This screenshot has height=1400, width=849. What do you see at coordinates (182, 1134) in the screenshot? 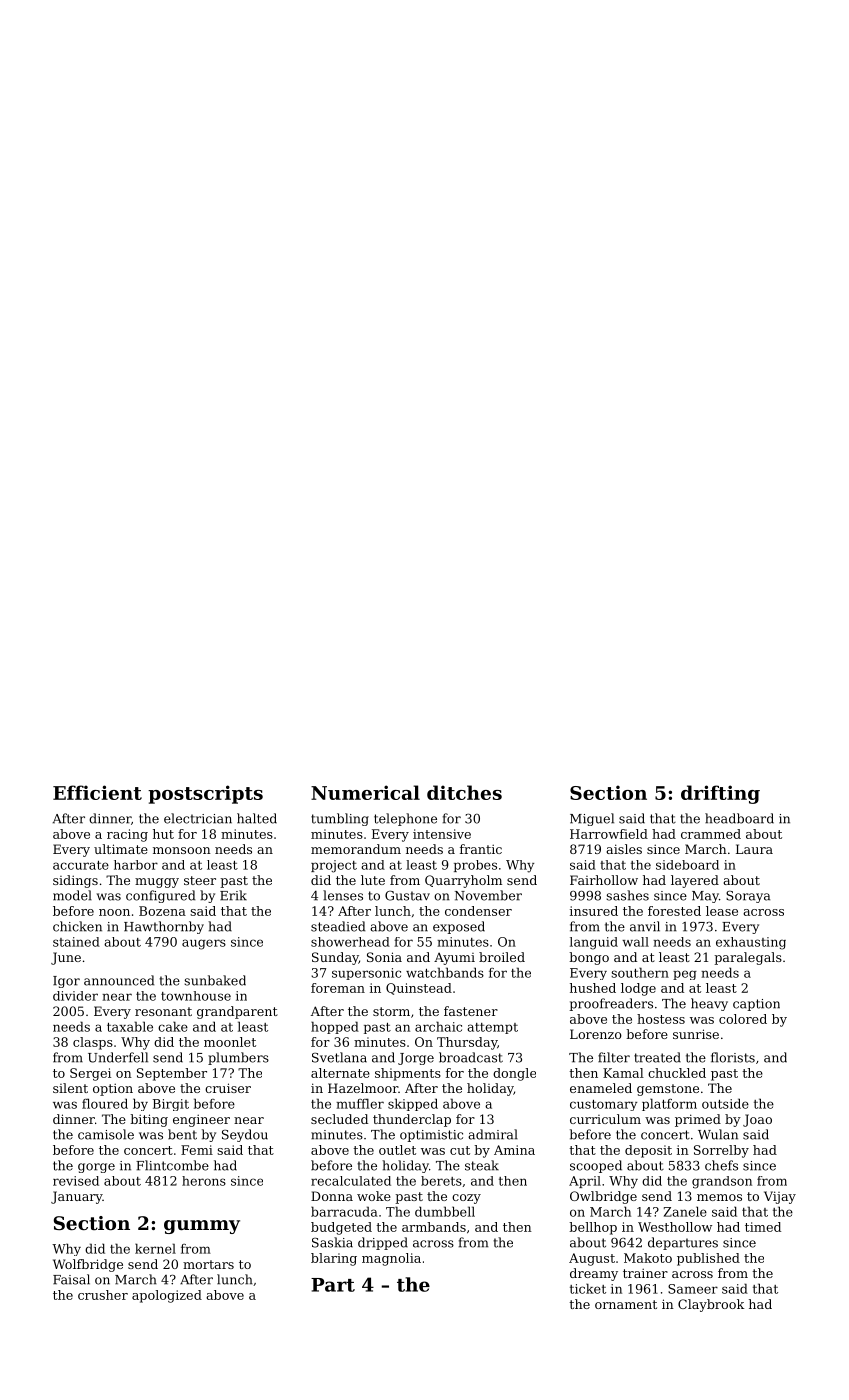
I see `bent` at bounding box center [182, 1134].
